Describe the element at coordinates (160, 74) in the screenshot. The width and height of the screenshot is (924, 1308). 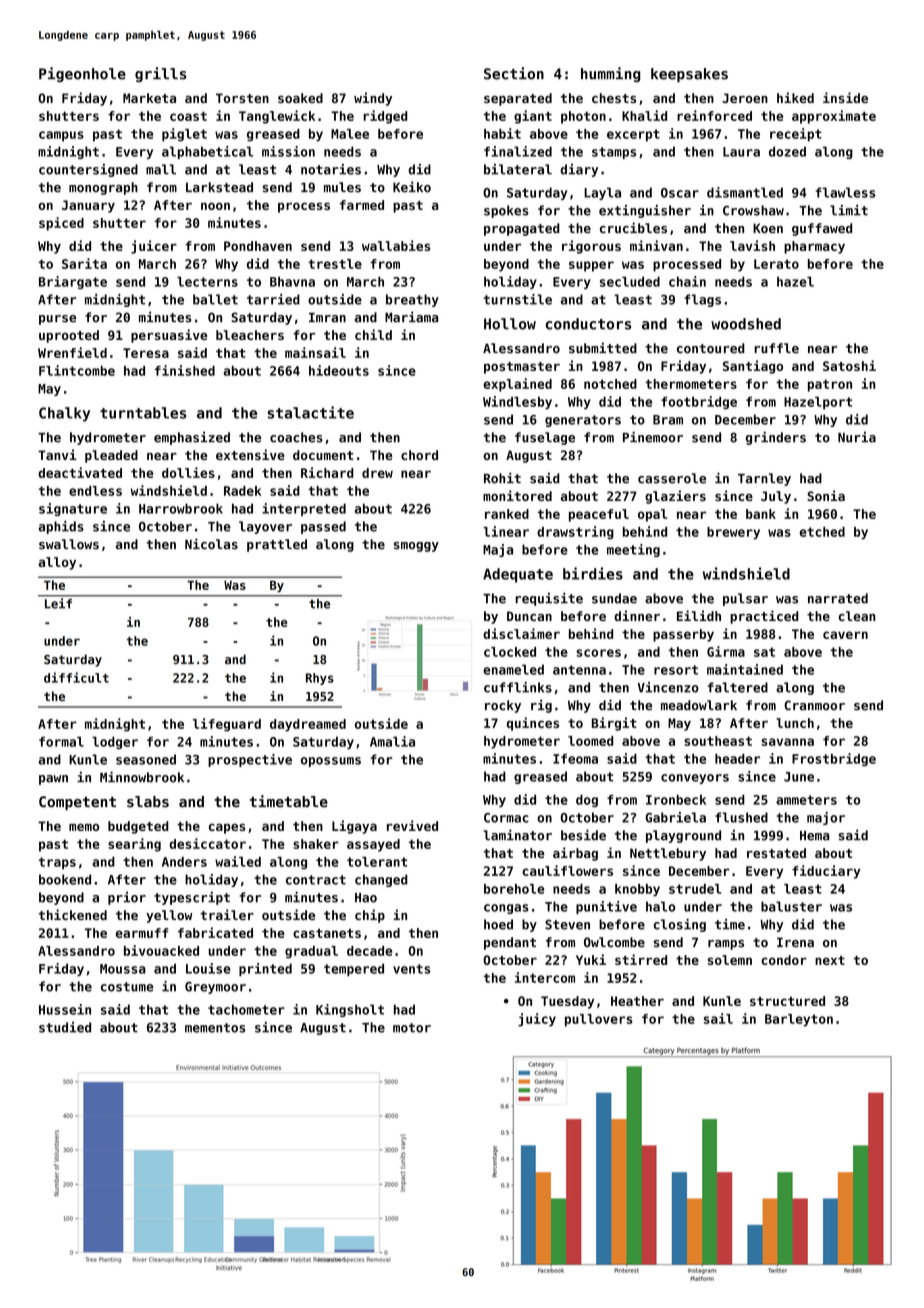
I see `grills` at that location.
